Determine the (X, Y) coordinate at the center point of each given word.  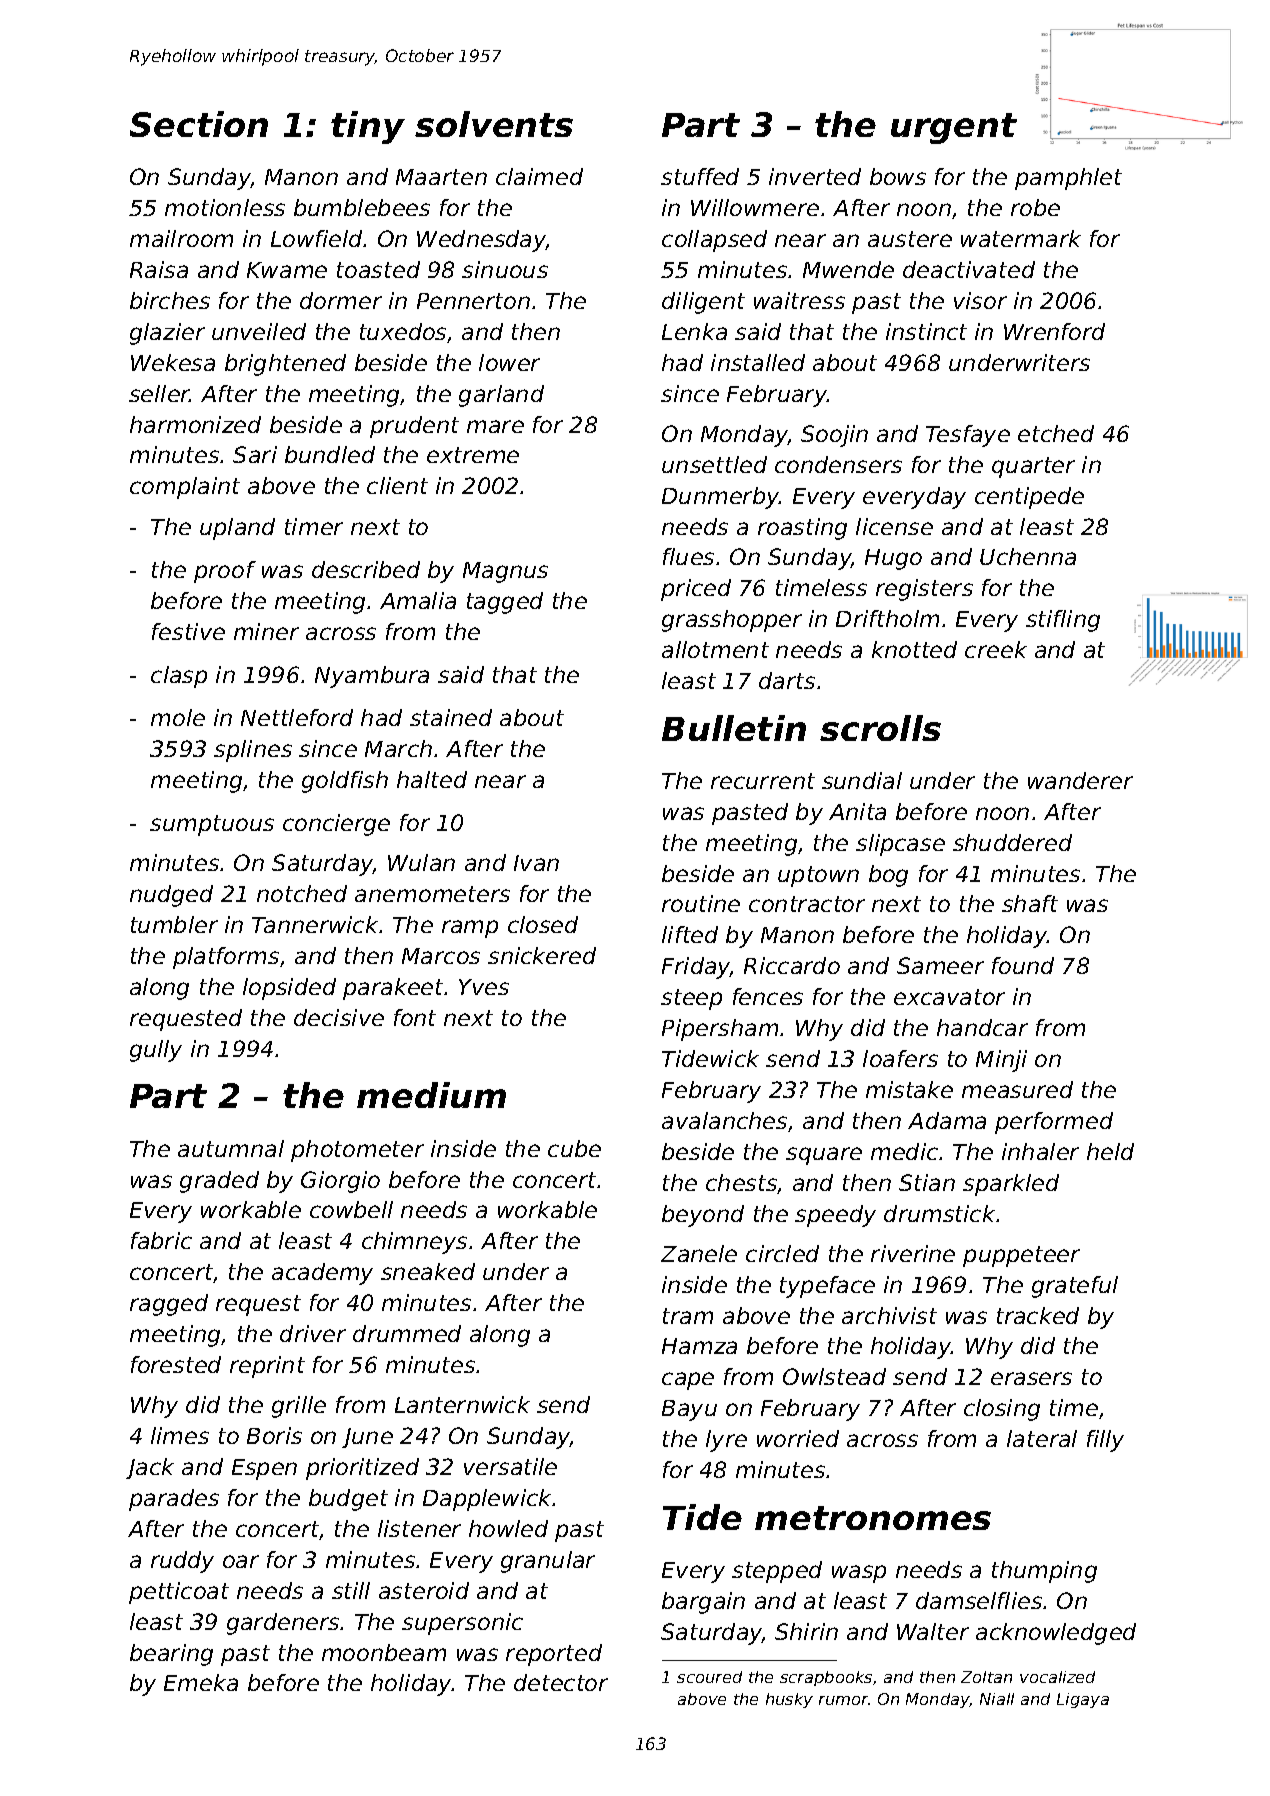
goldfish (345, 782)
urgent (954, 128)
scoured (709, 1677)
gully (156, 1051)
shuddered (1012, 842)
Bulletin (734, 728)
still (351, 1590)
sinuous (505, 269)
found (1023, 965)
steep (691, 999)
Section (199, 124)
